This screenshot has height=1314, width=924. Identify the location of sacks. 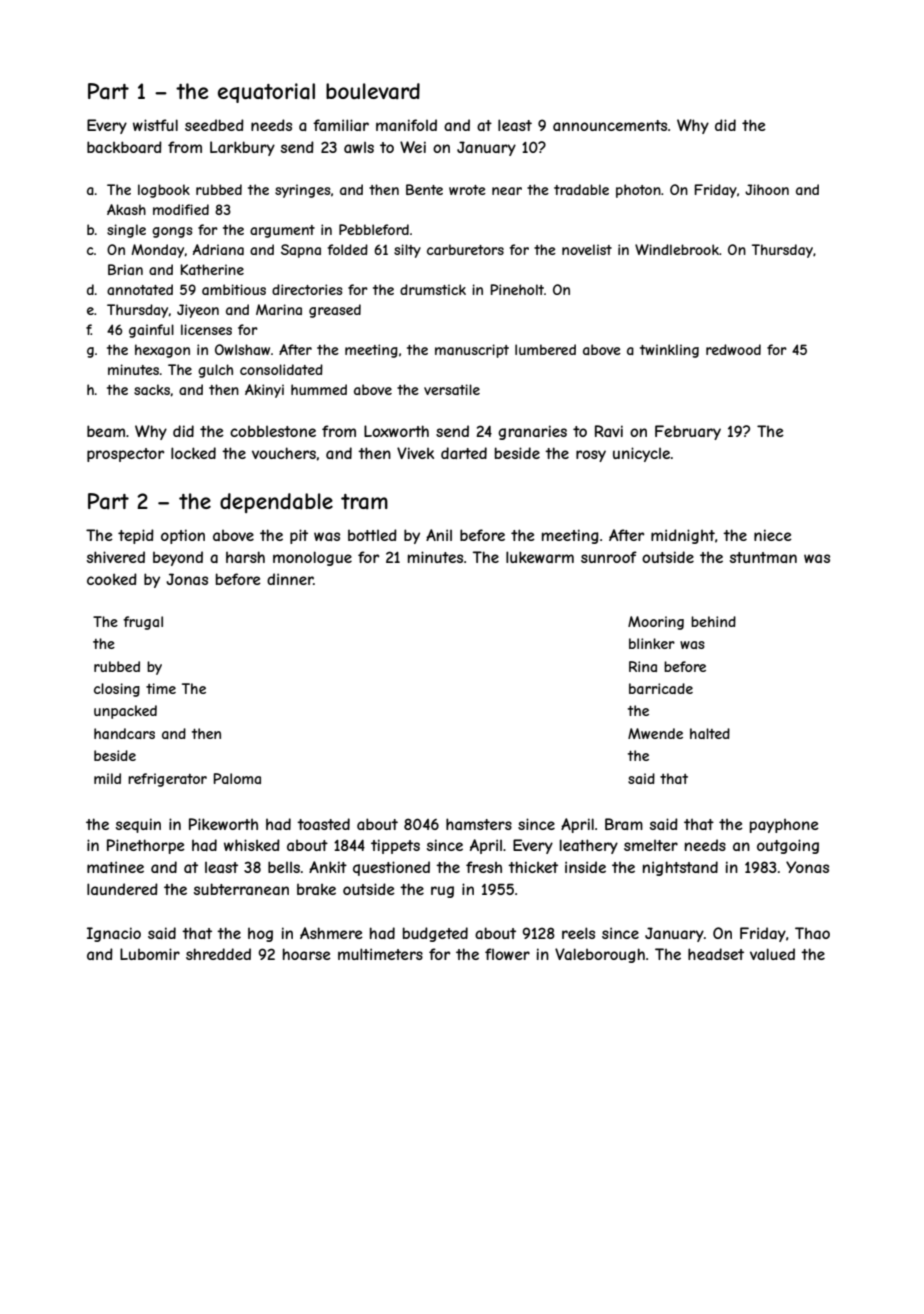
(152, 390).
